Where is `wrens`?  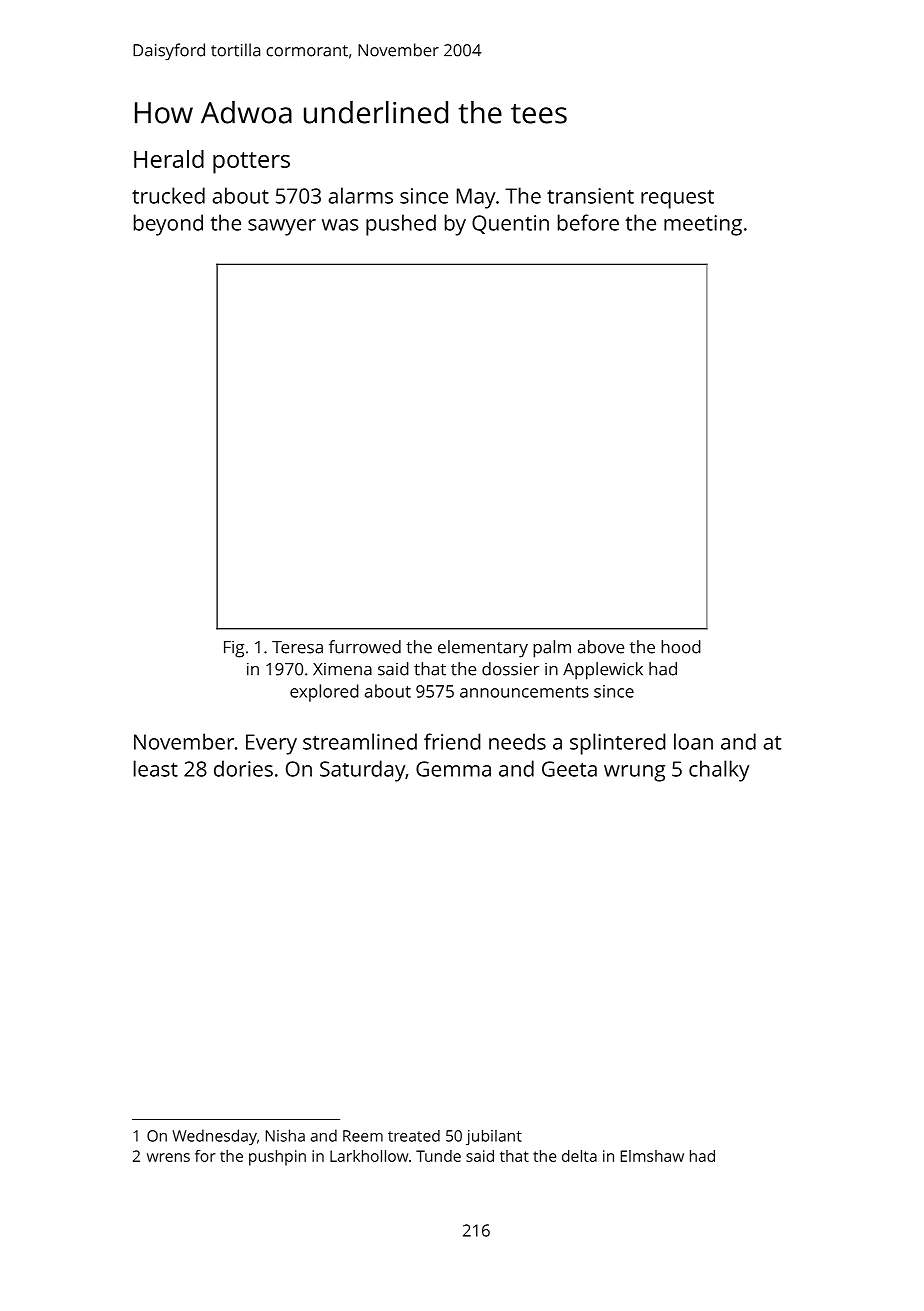 wrens is located at coordinates (168, 1157).
